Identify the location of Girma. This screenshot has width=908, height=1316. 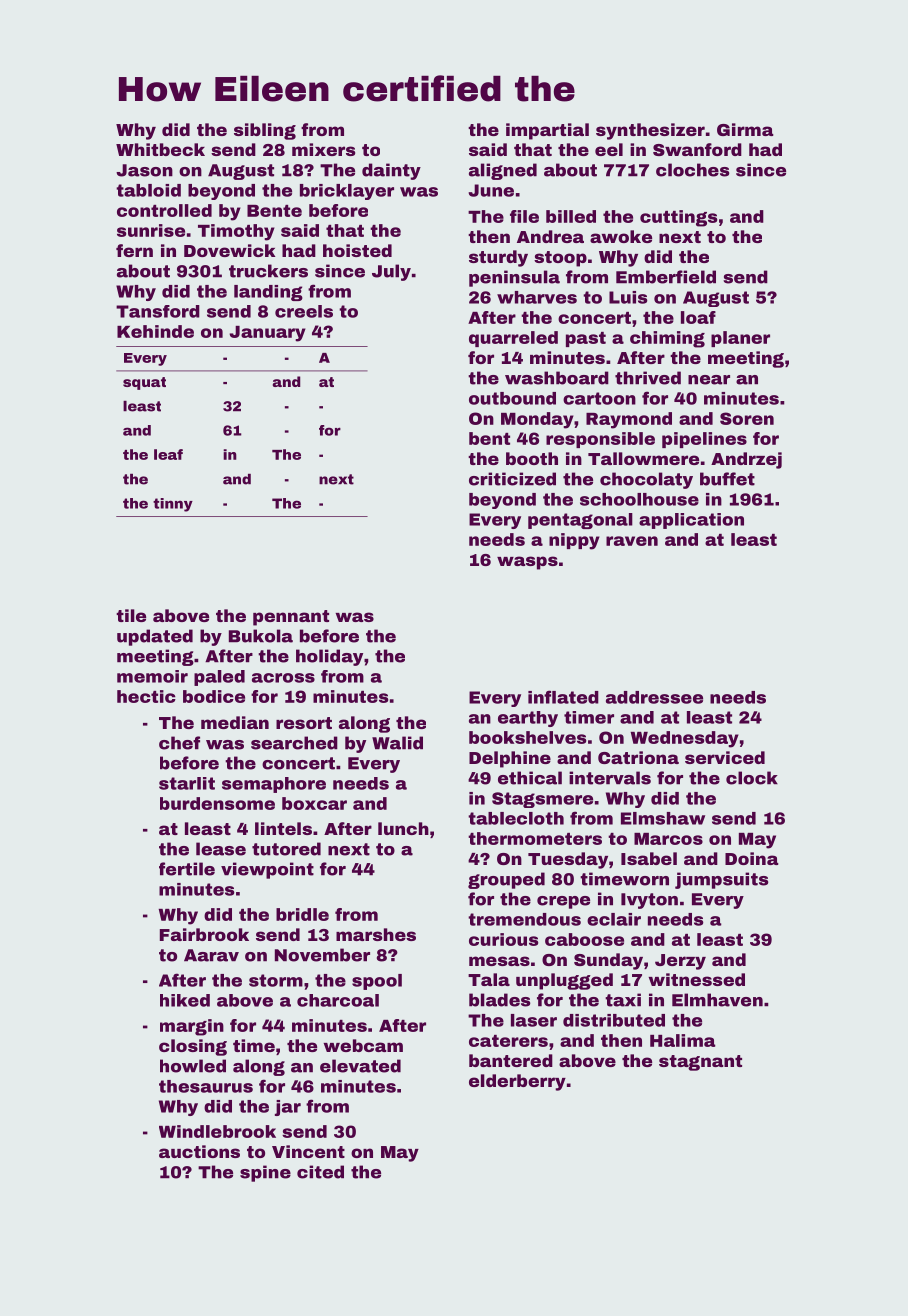
(745, 129).
